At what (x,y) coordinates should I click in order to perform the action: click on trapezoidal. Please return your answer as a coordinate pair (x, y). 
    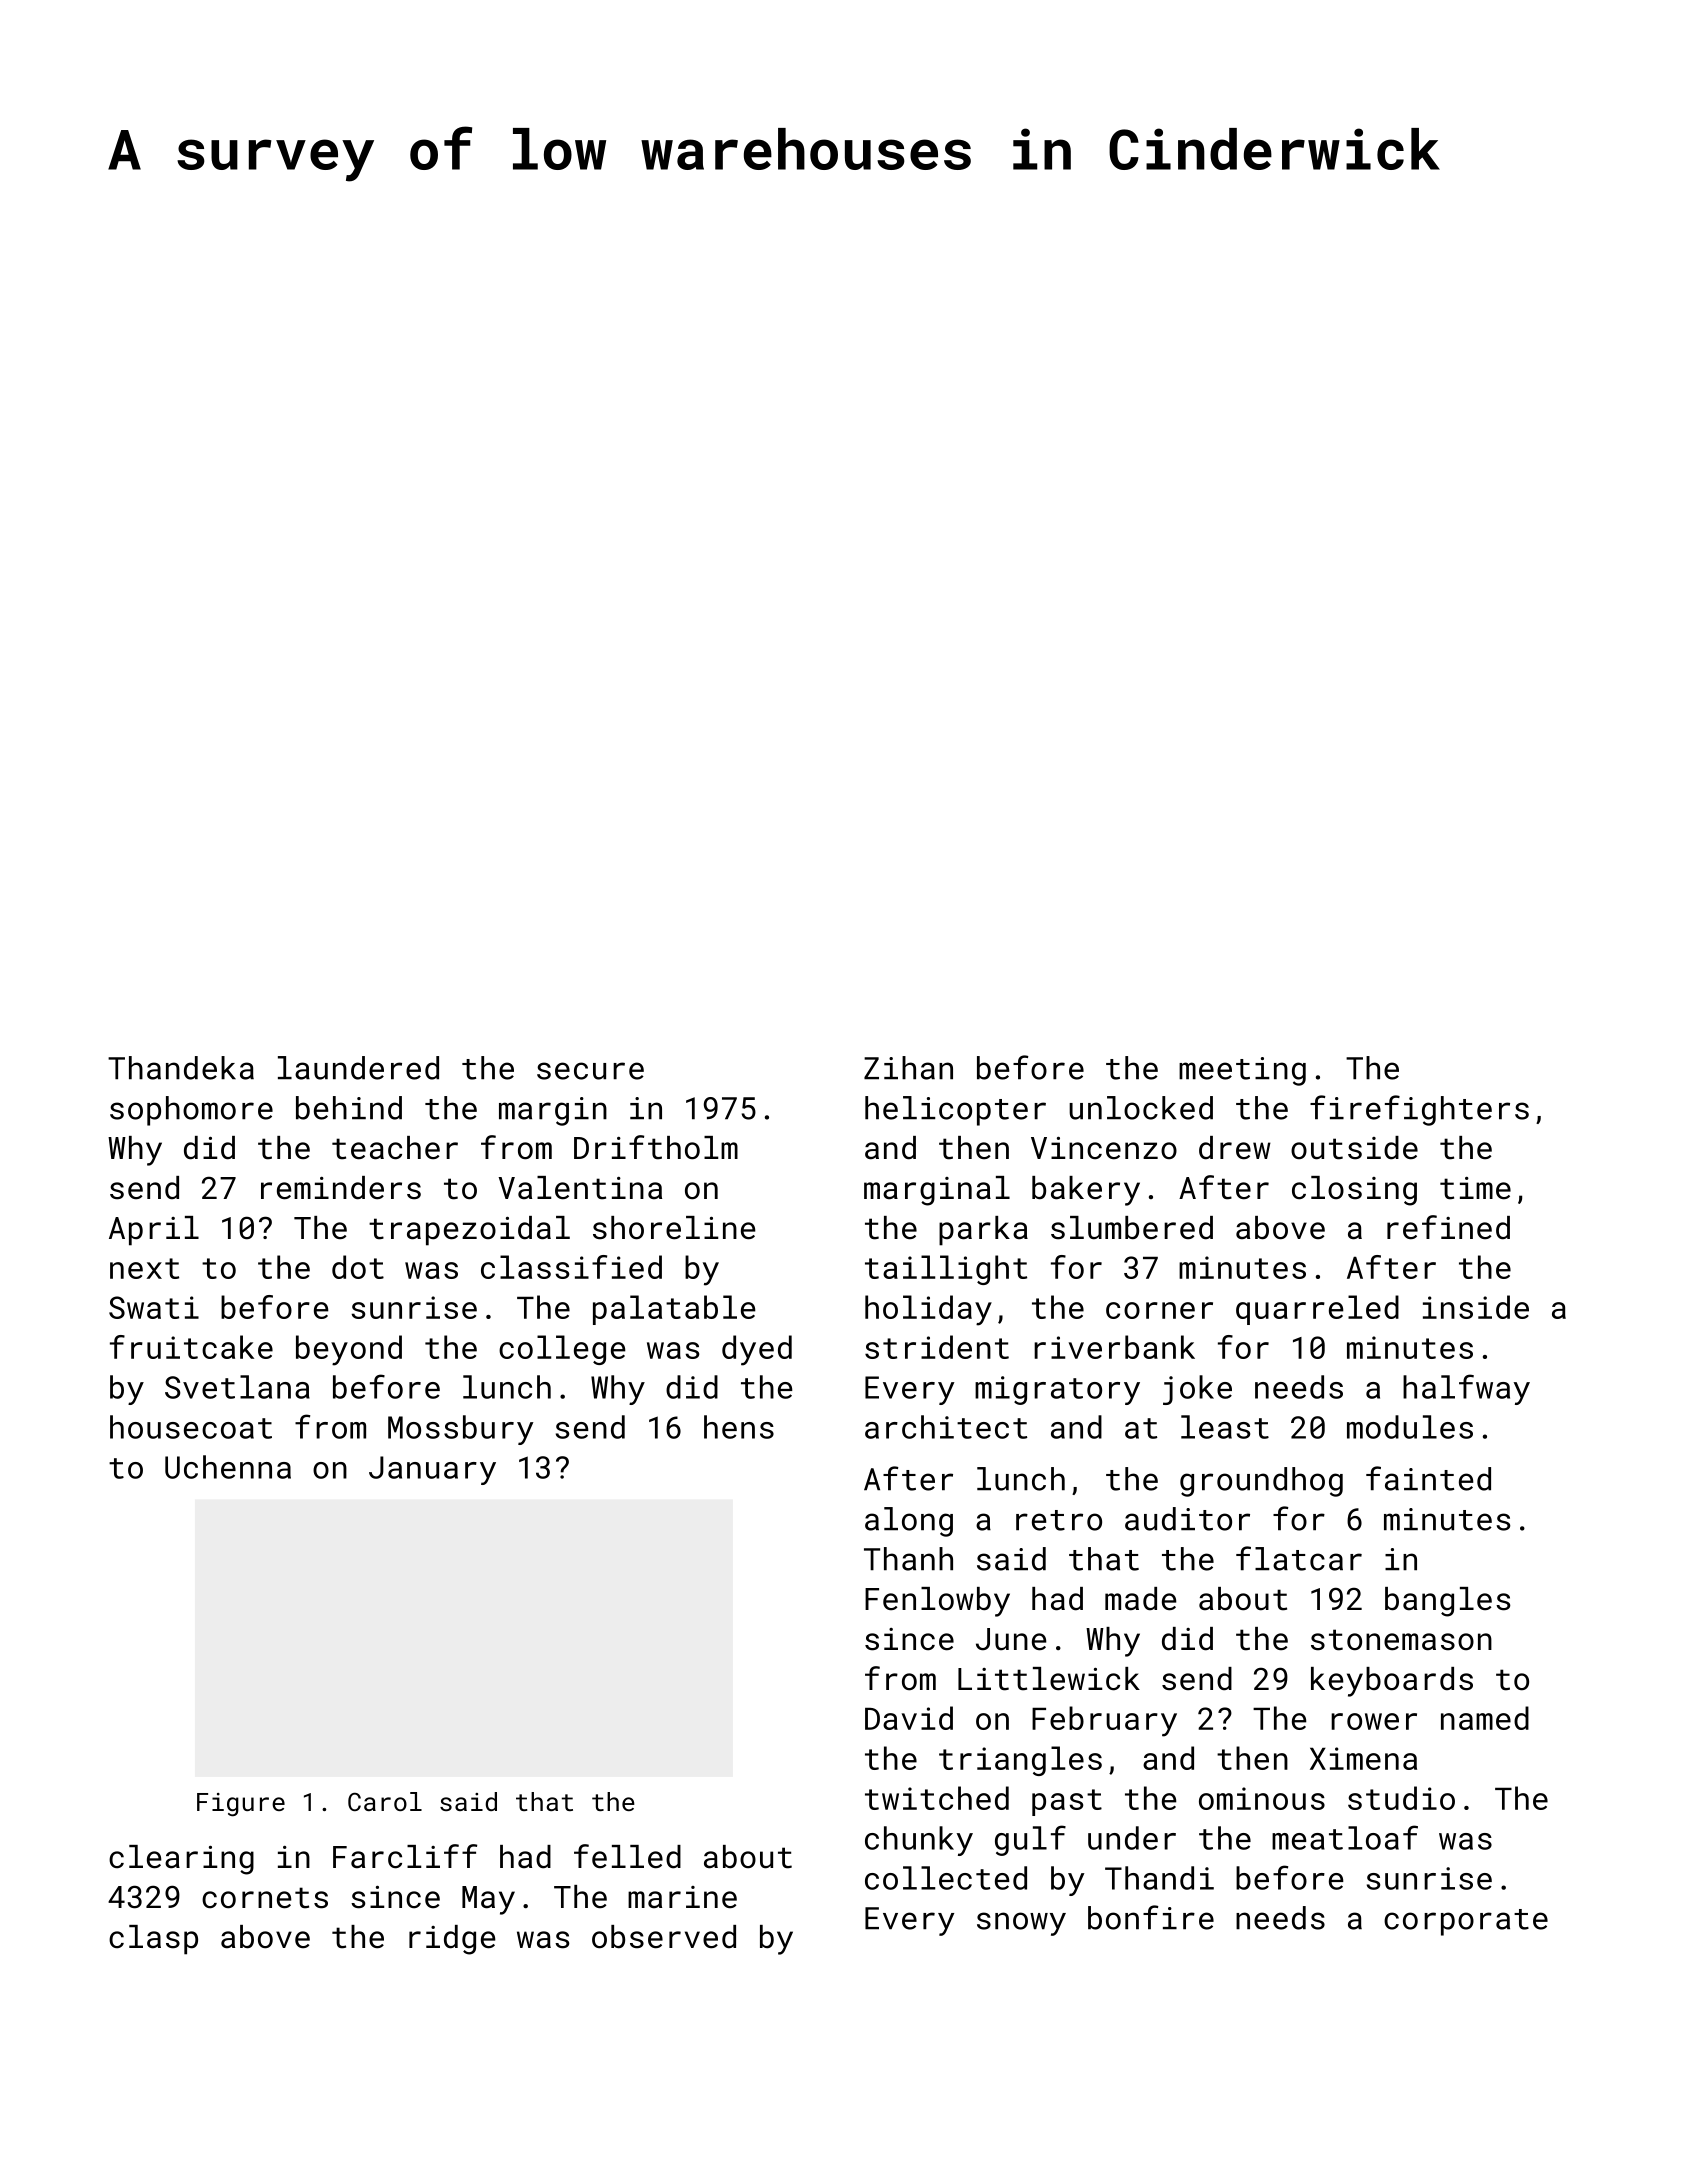
    Looking at the image, I should click on (469, 1231).
